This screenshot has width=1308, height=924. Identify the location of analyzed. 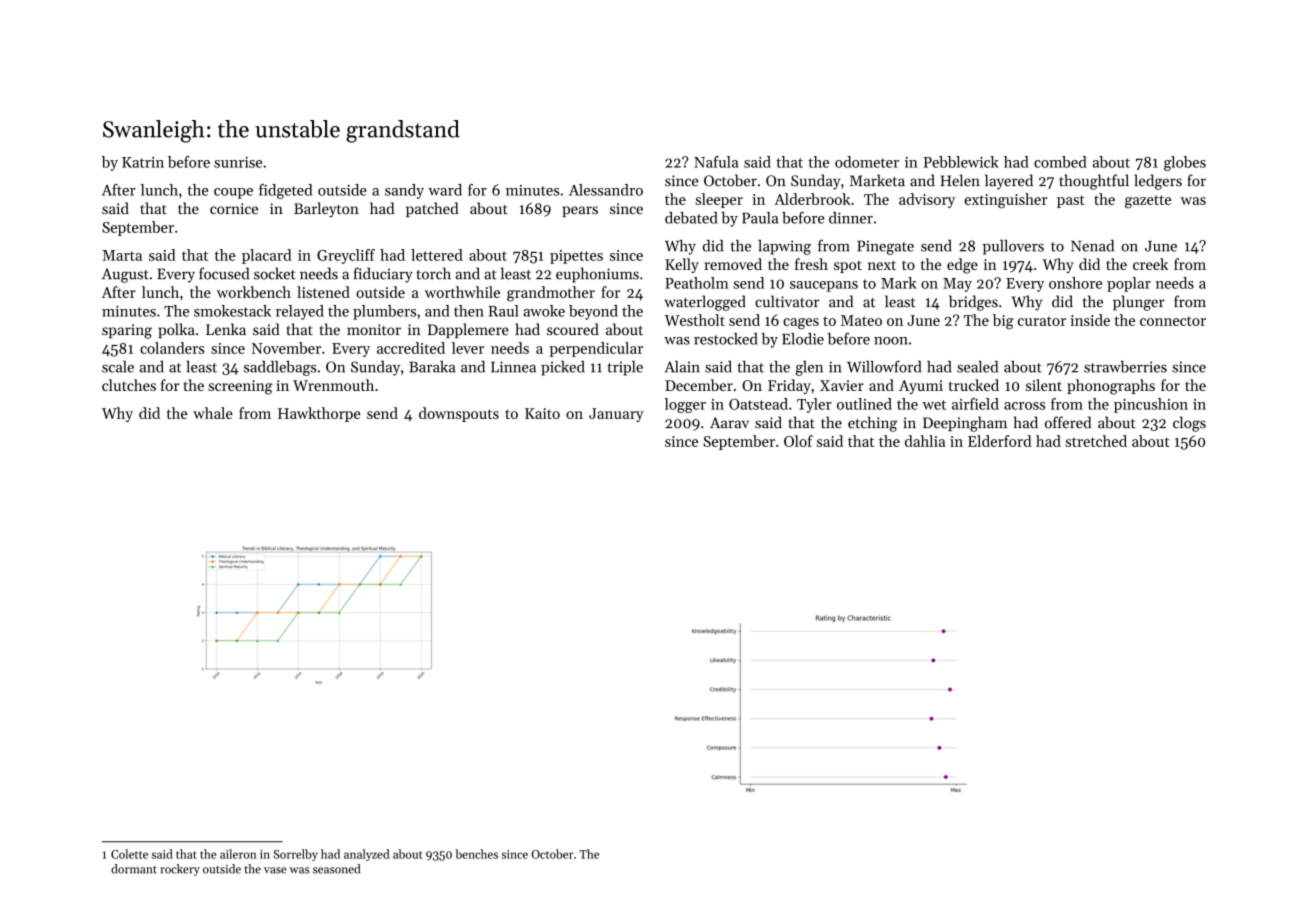
(367, 855).
